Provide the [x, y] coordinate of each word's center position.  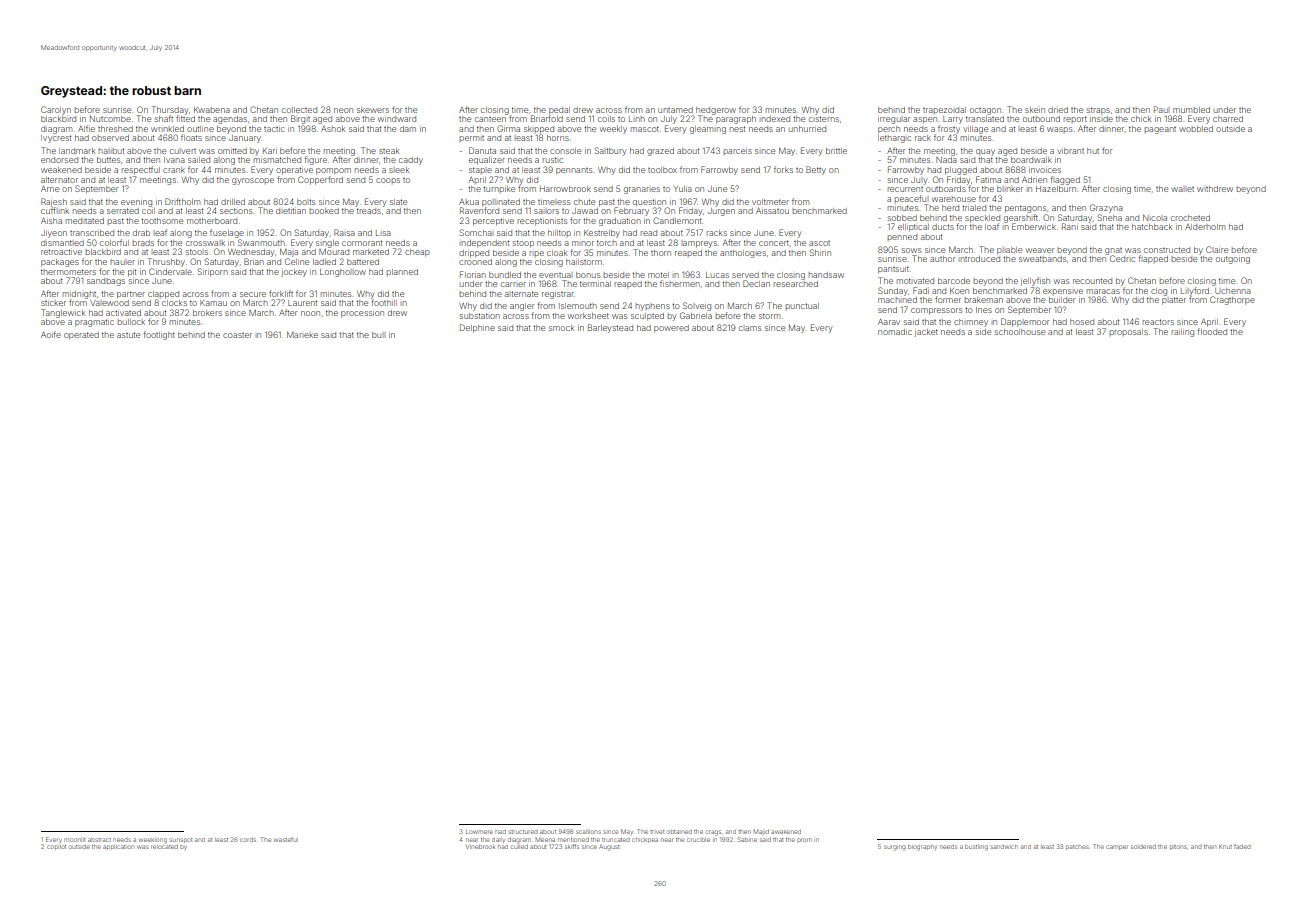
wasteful [286, 839]
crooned [475, 262]
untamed [675, 110]
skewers [373, 110]
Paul [1161, 109]
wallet [1182, 189]
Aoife [51, 334]
